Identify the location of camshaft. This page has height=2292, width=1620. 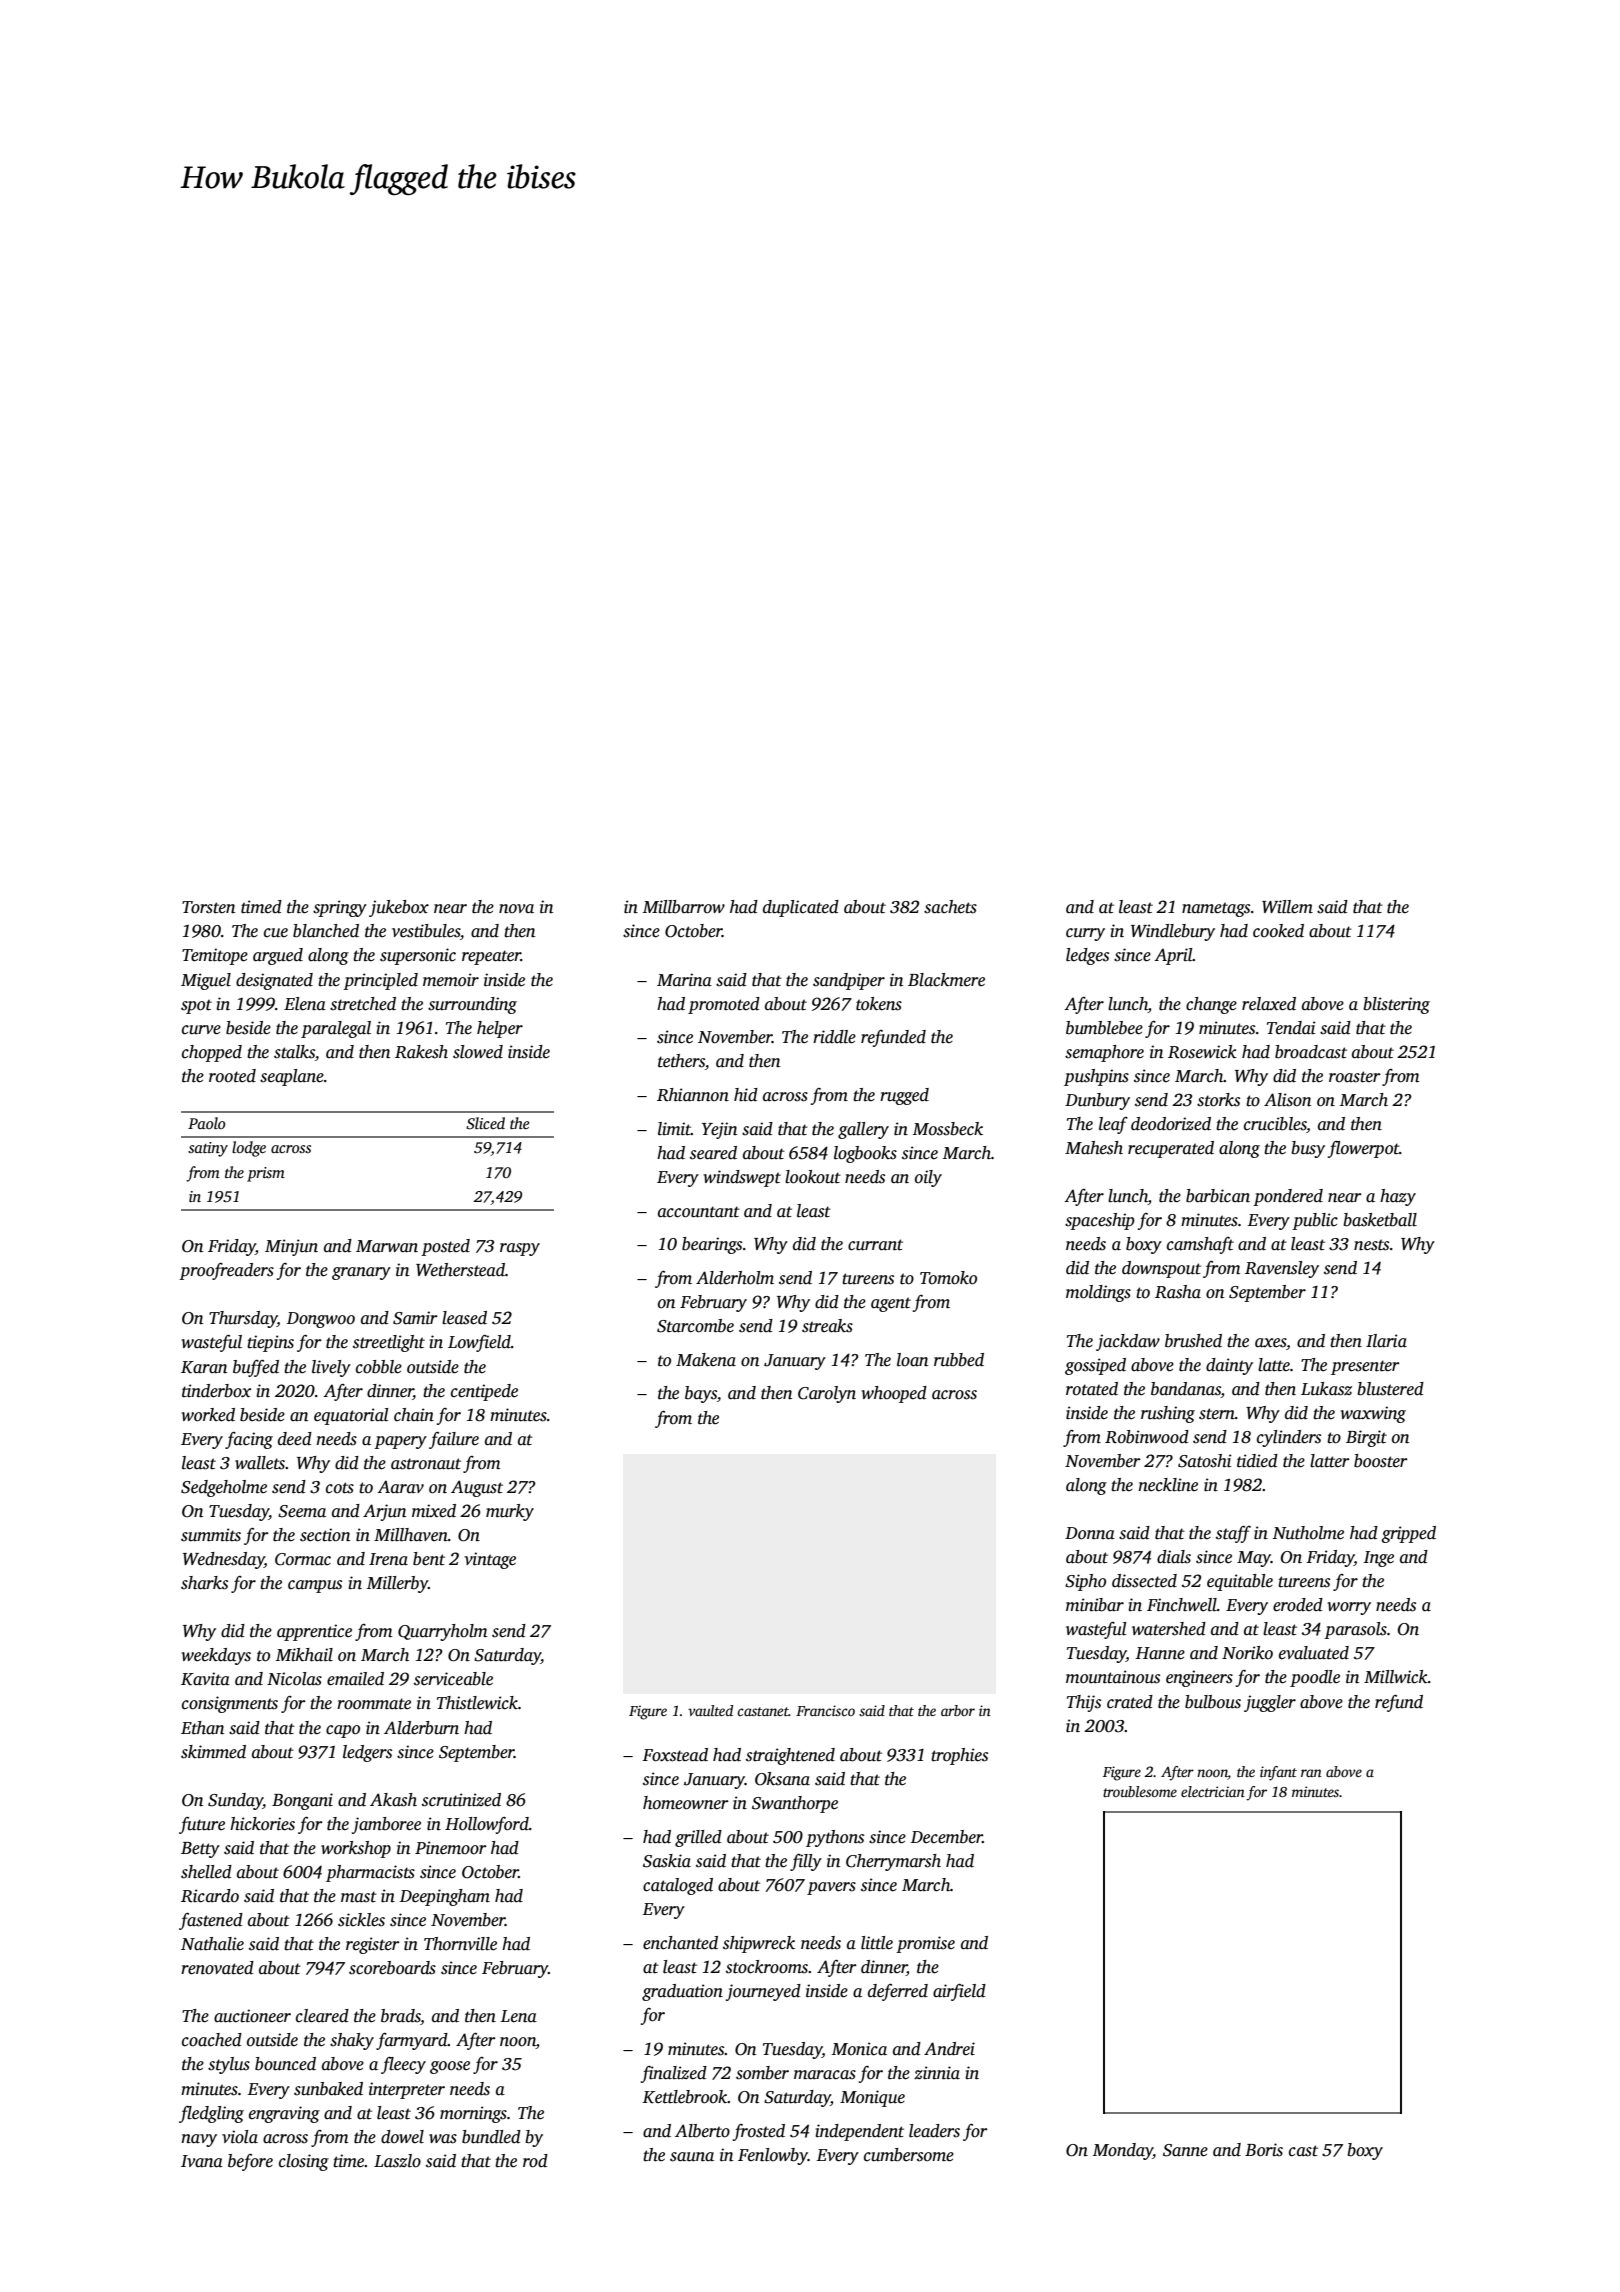
(1200, 1245).
